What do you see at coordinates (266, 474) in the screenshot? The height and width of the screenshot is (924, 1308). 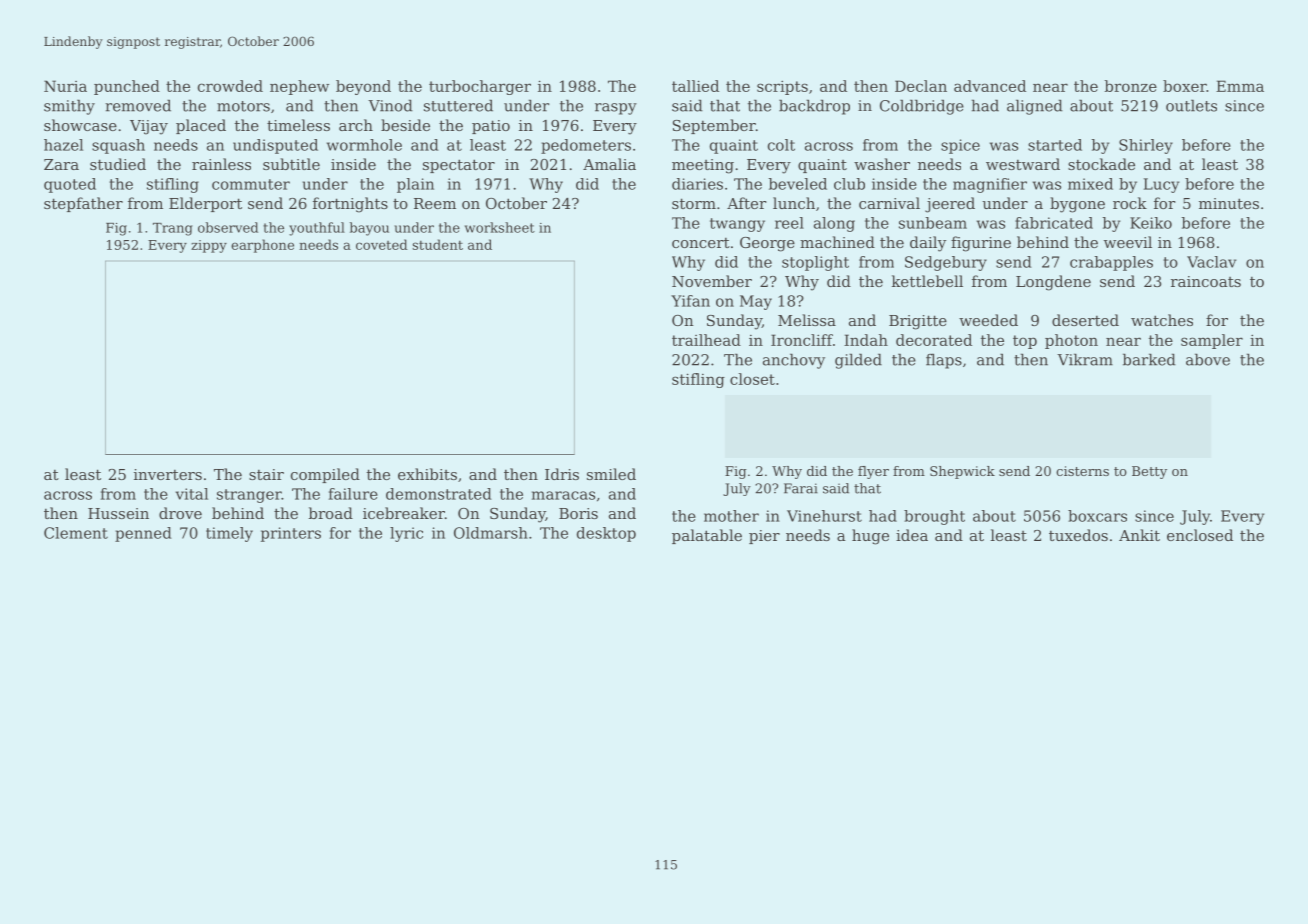 I see `stair` at bounding box center [266, 474].
